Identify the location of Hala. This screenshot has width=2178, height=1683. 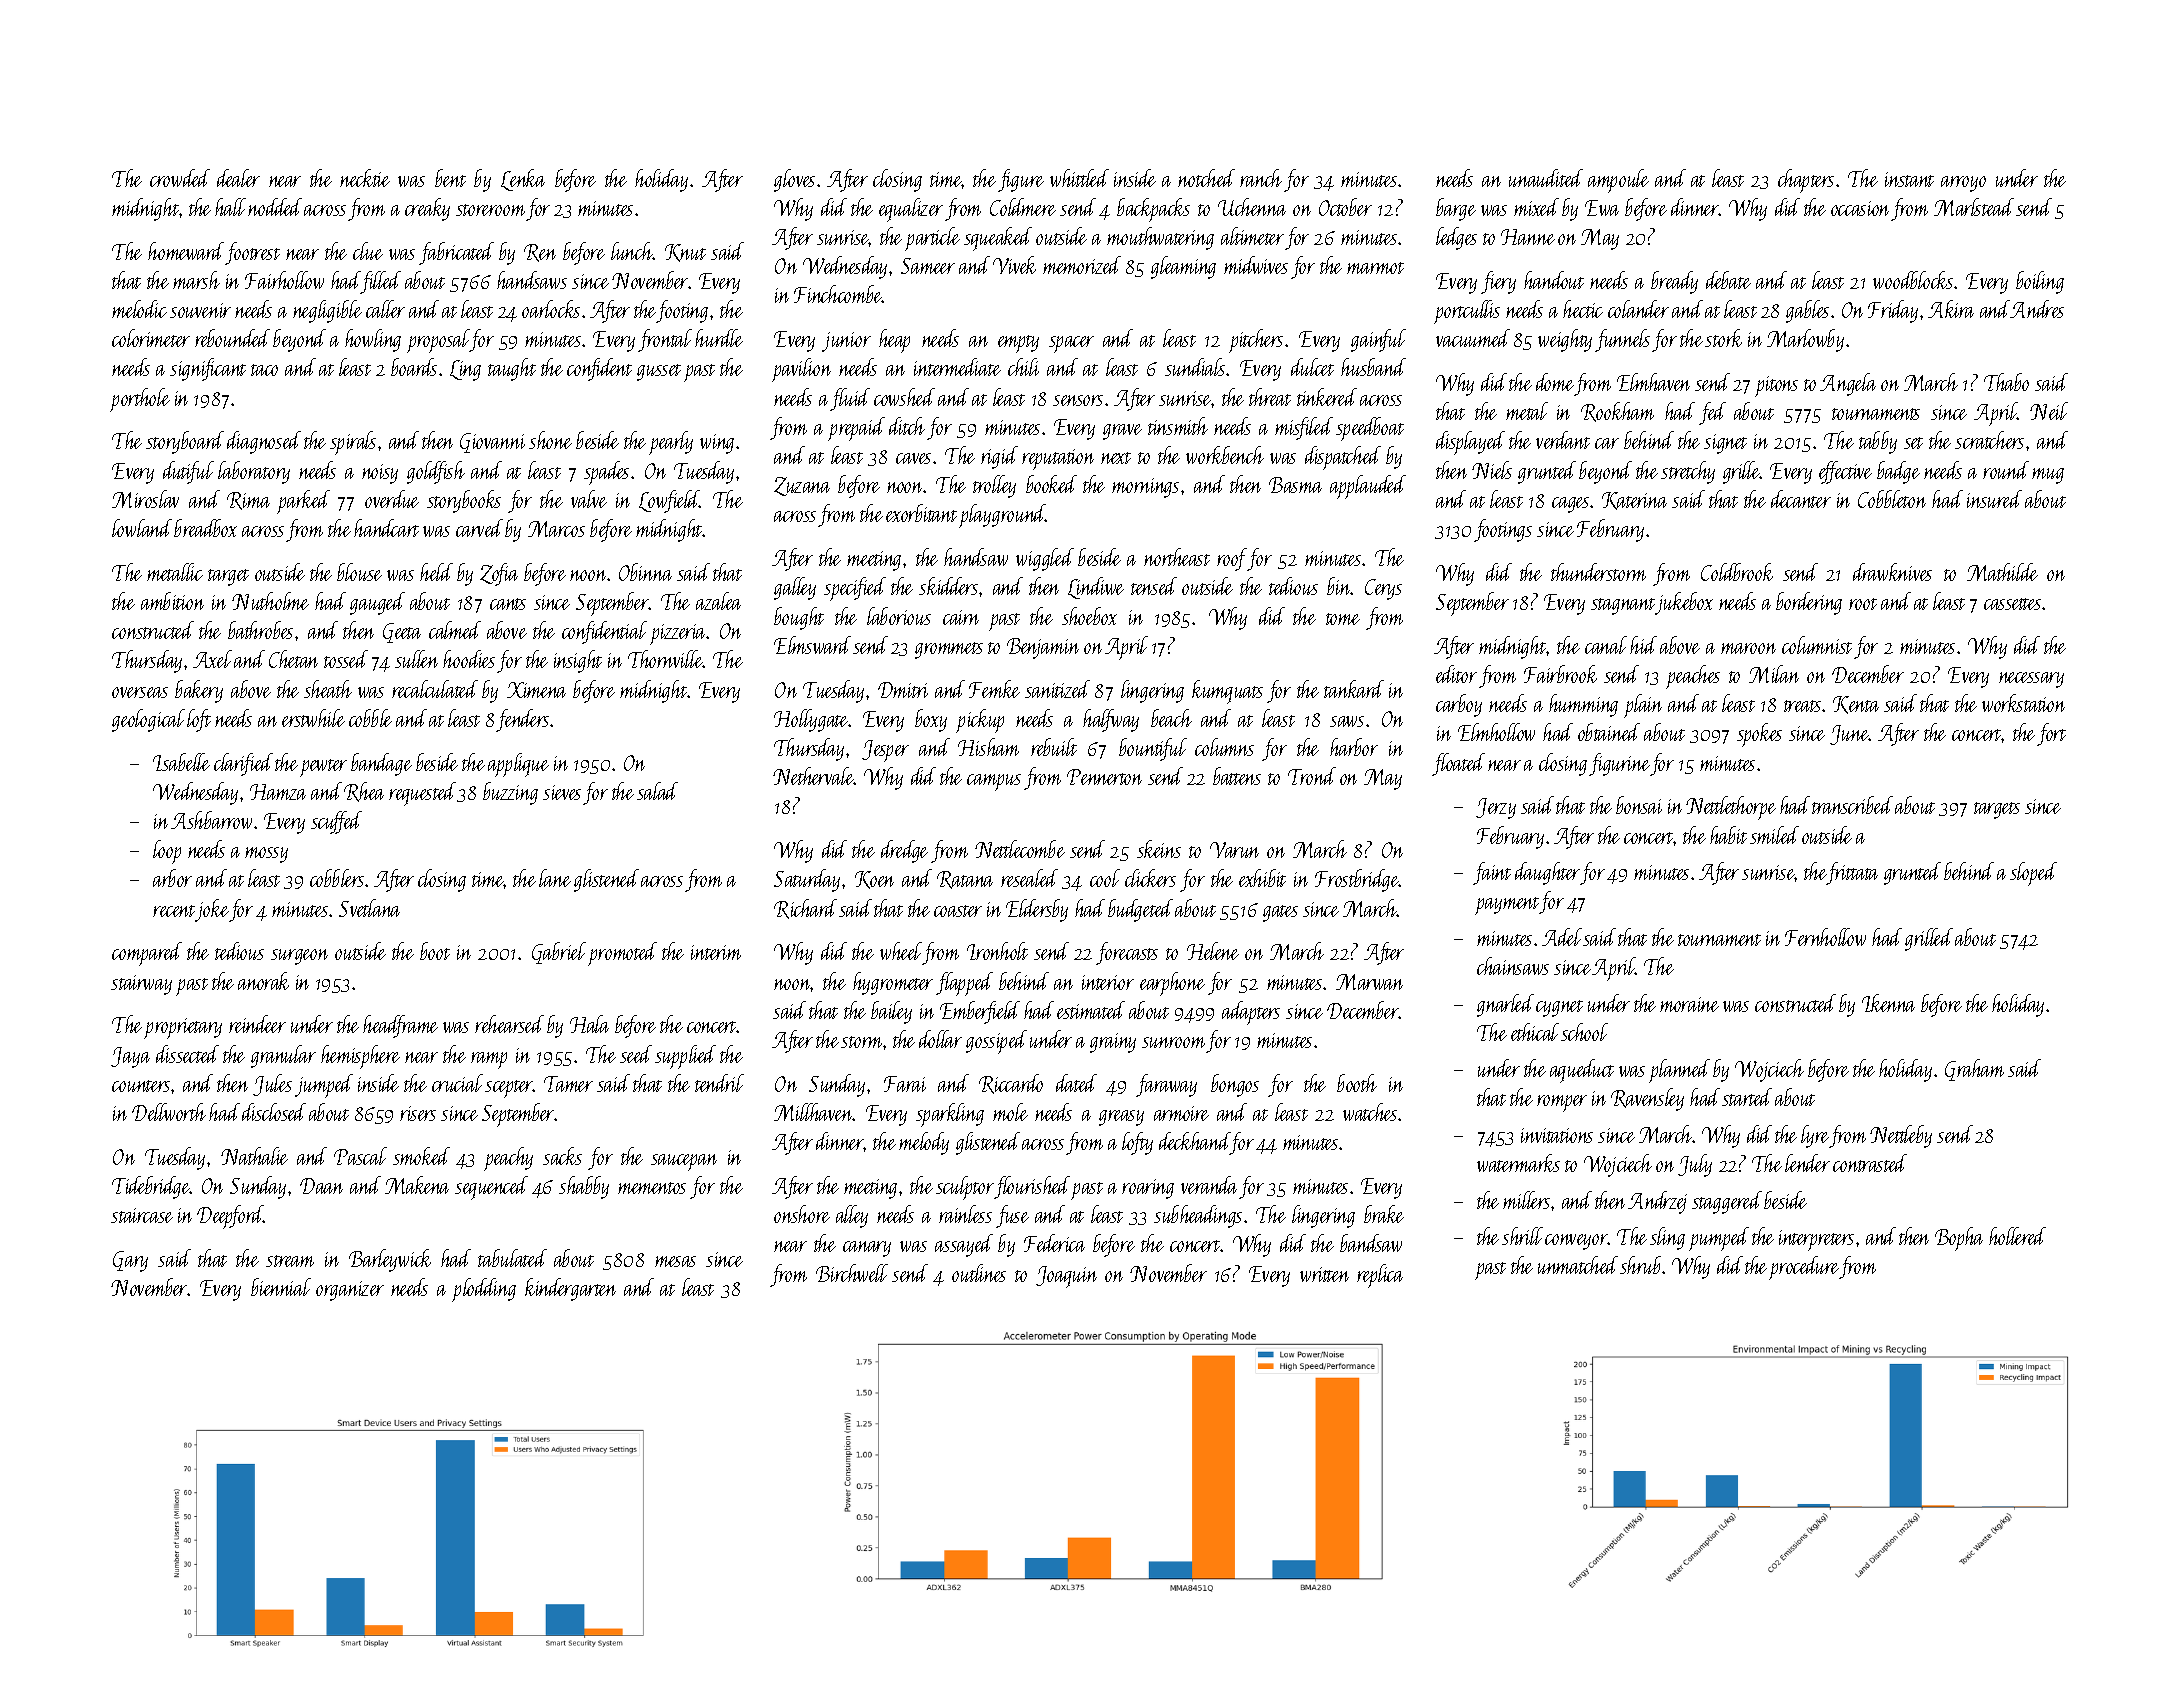
(589, 1024).
